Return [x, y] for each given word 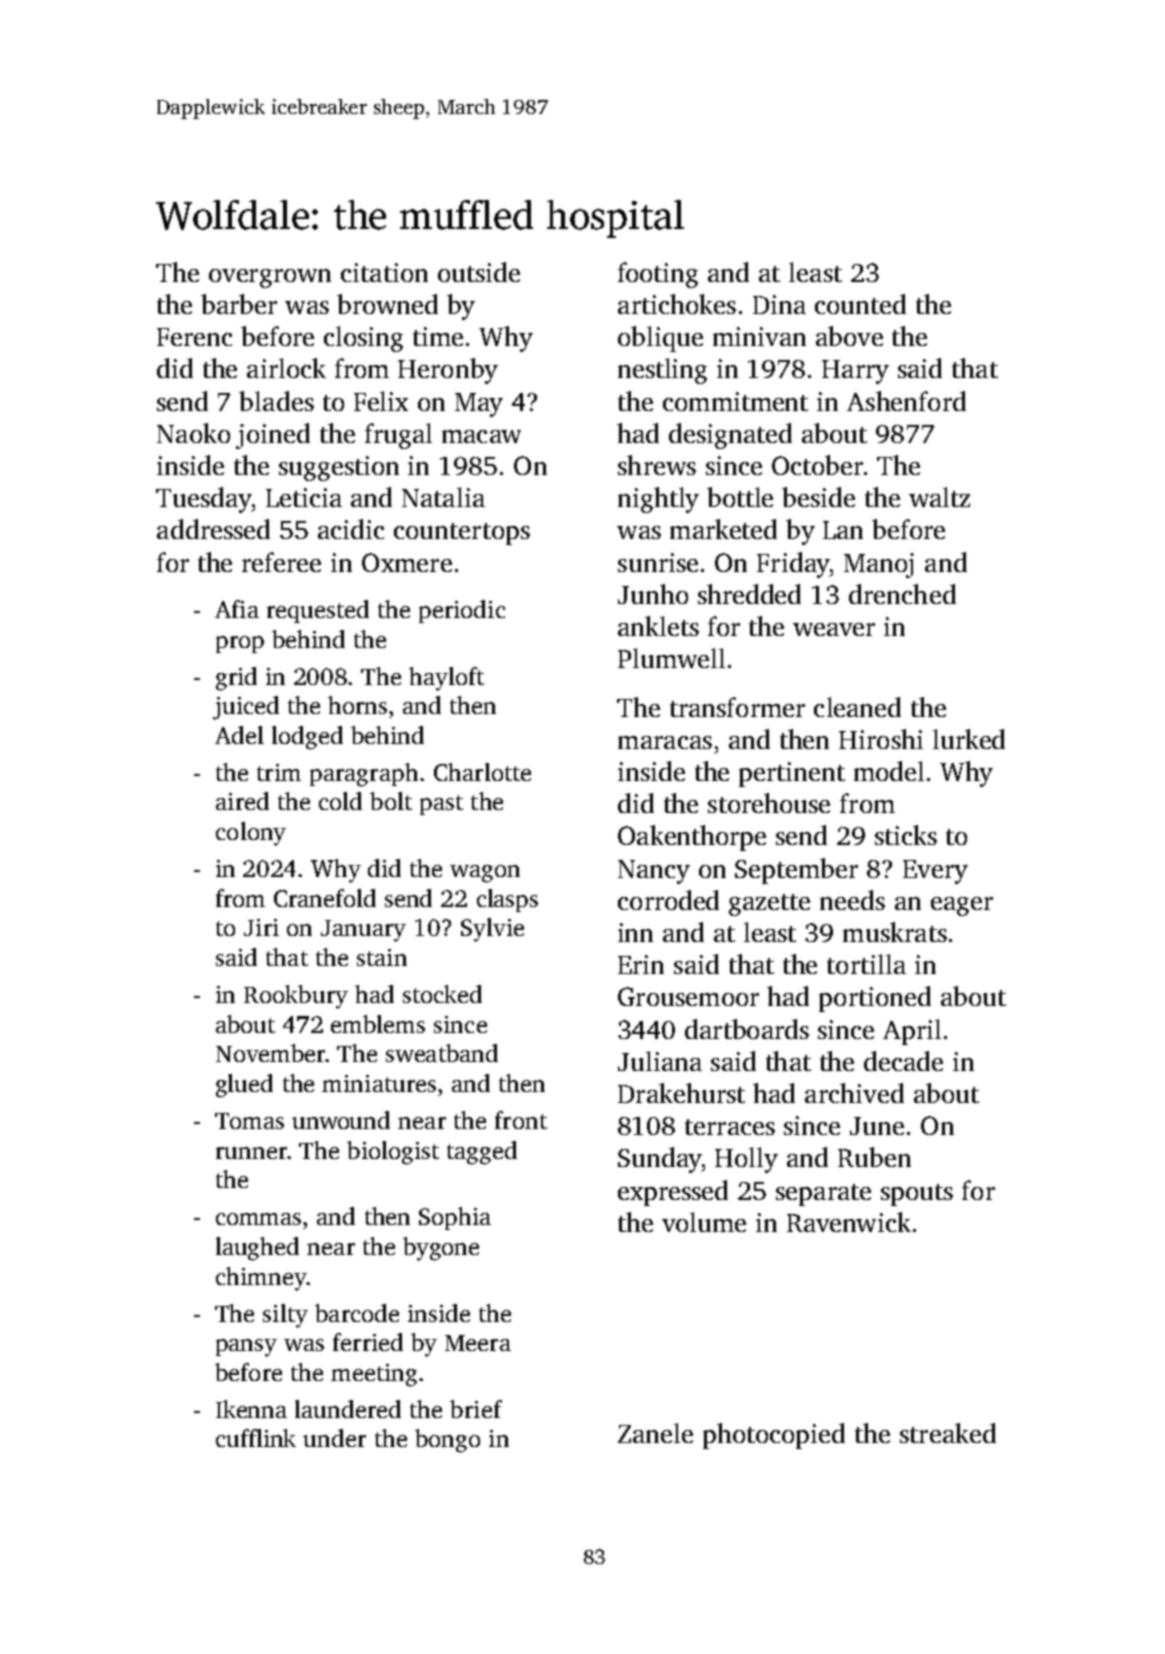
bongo [447, 1441]
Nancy [654, 872]
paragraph [364, 775]
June [877, 1126]
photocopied [774, 1436]
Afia [237, 609]
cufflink [256, 1438]
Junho [653, 594]
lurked [969, 739]
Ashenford [906, 401]
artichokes [677, 304]
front [521, 1120]
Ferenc [194, 337]
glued [244, 1086]
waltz [939, 497]
